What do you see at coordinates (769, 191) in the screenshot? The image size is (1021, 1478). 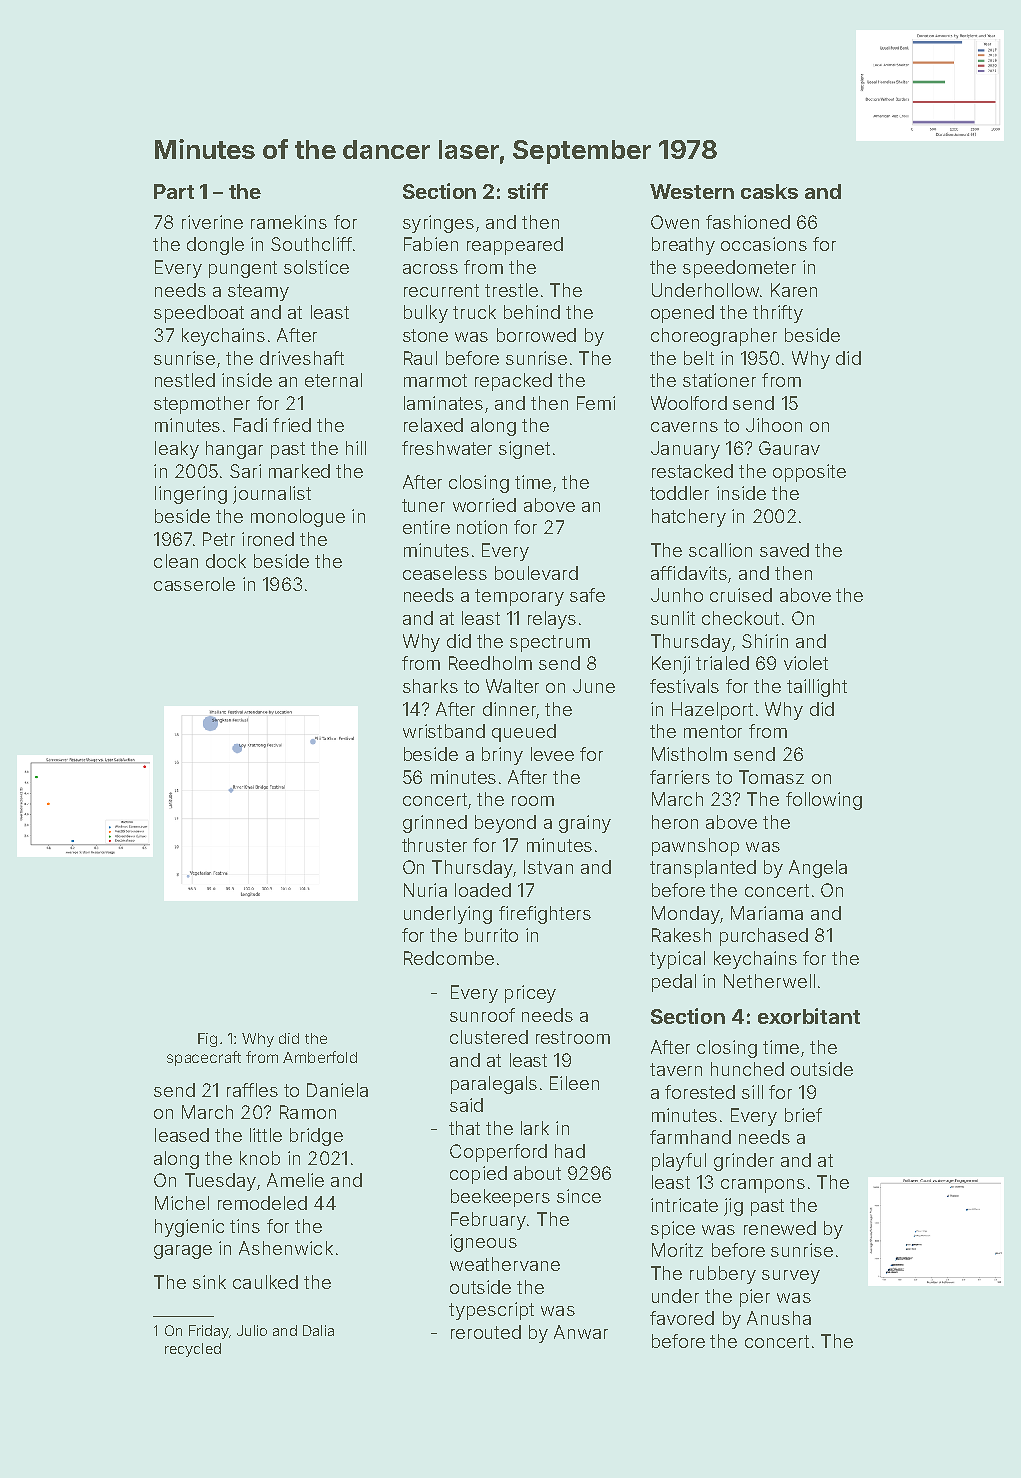 I see `casks` at bounding box center [769, 191].
